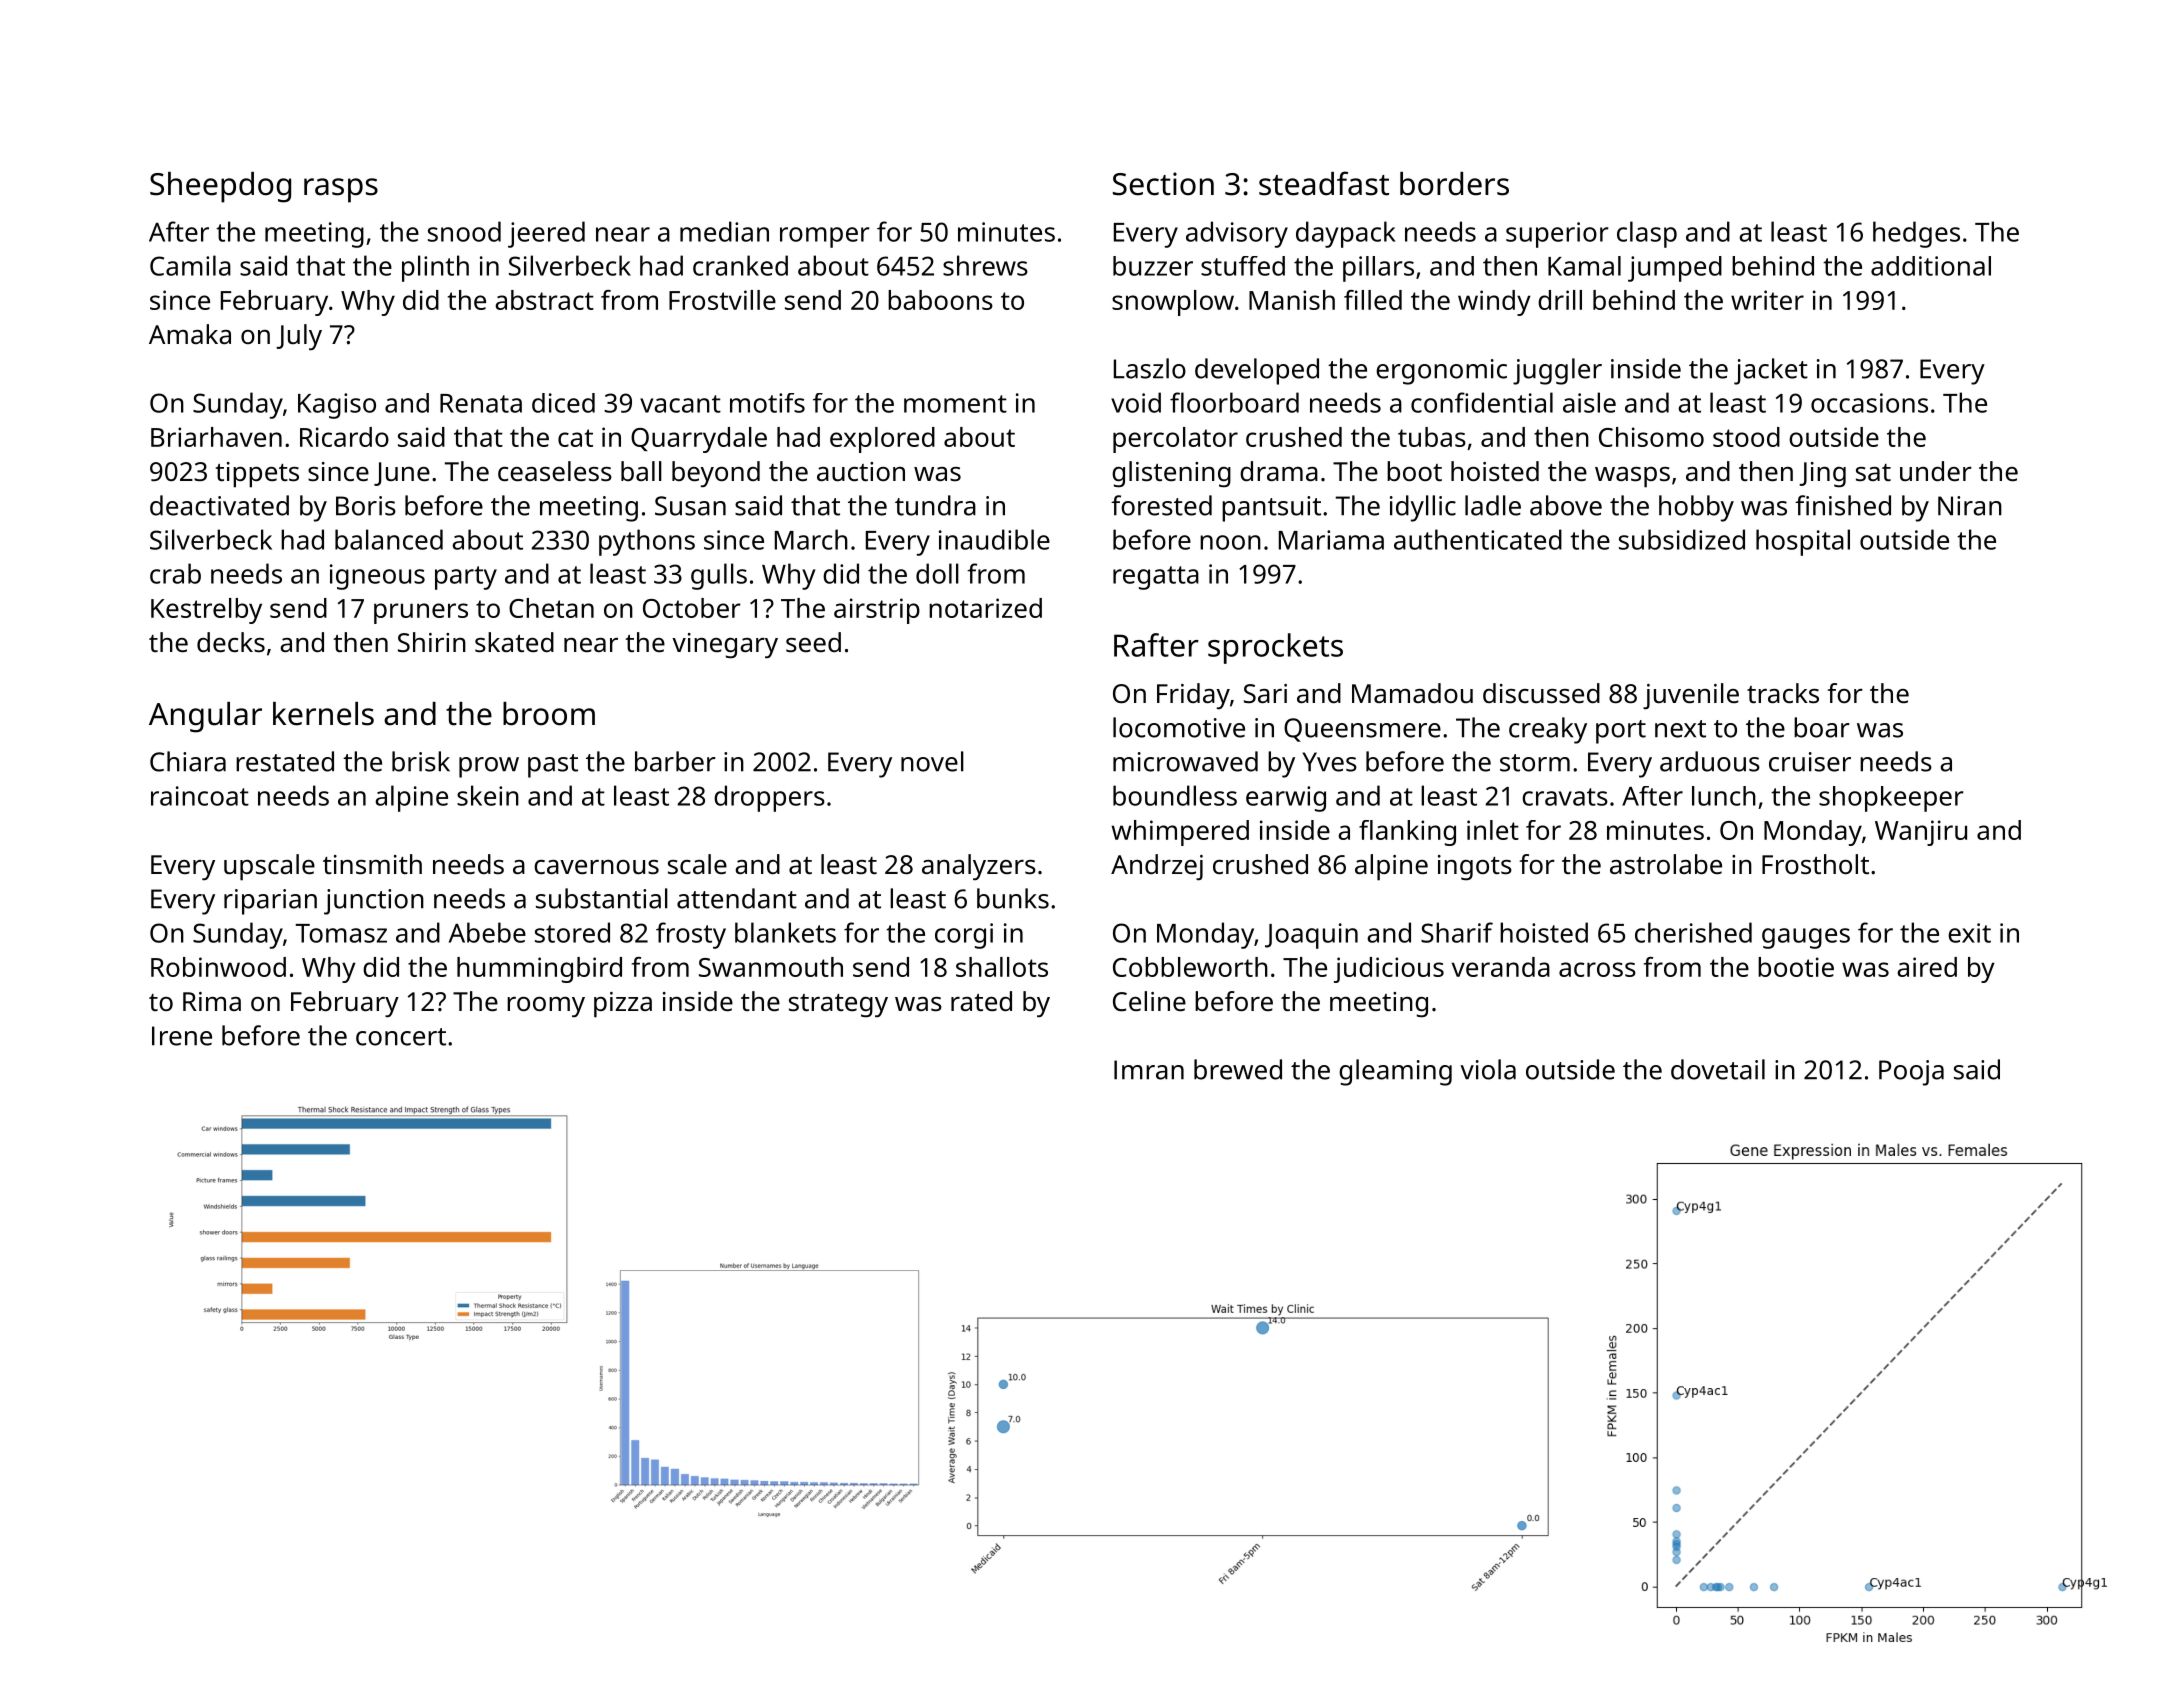 The height and width of the screenshot is (1683, 2178). I want to click on discussed, so click(1541, 693).
